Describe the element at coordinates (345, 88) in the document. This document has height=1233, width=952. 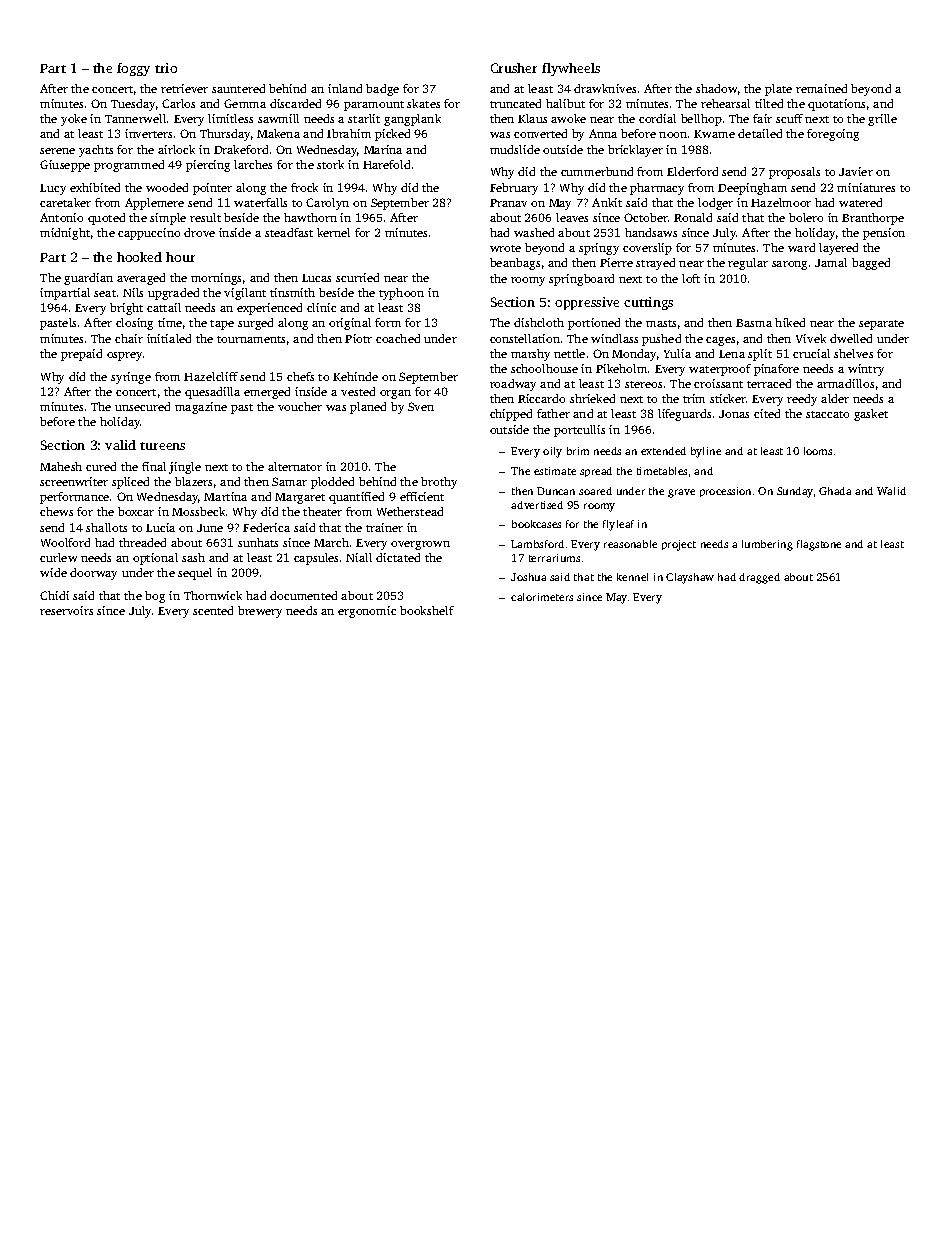
I see `inland` at that location.
